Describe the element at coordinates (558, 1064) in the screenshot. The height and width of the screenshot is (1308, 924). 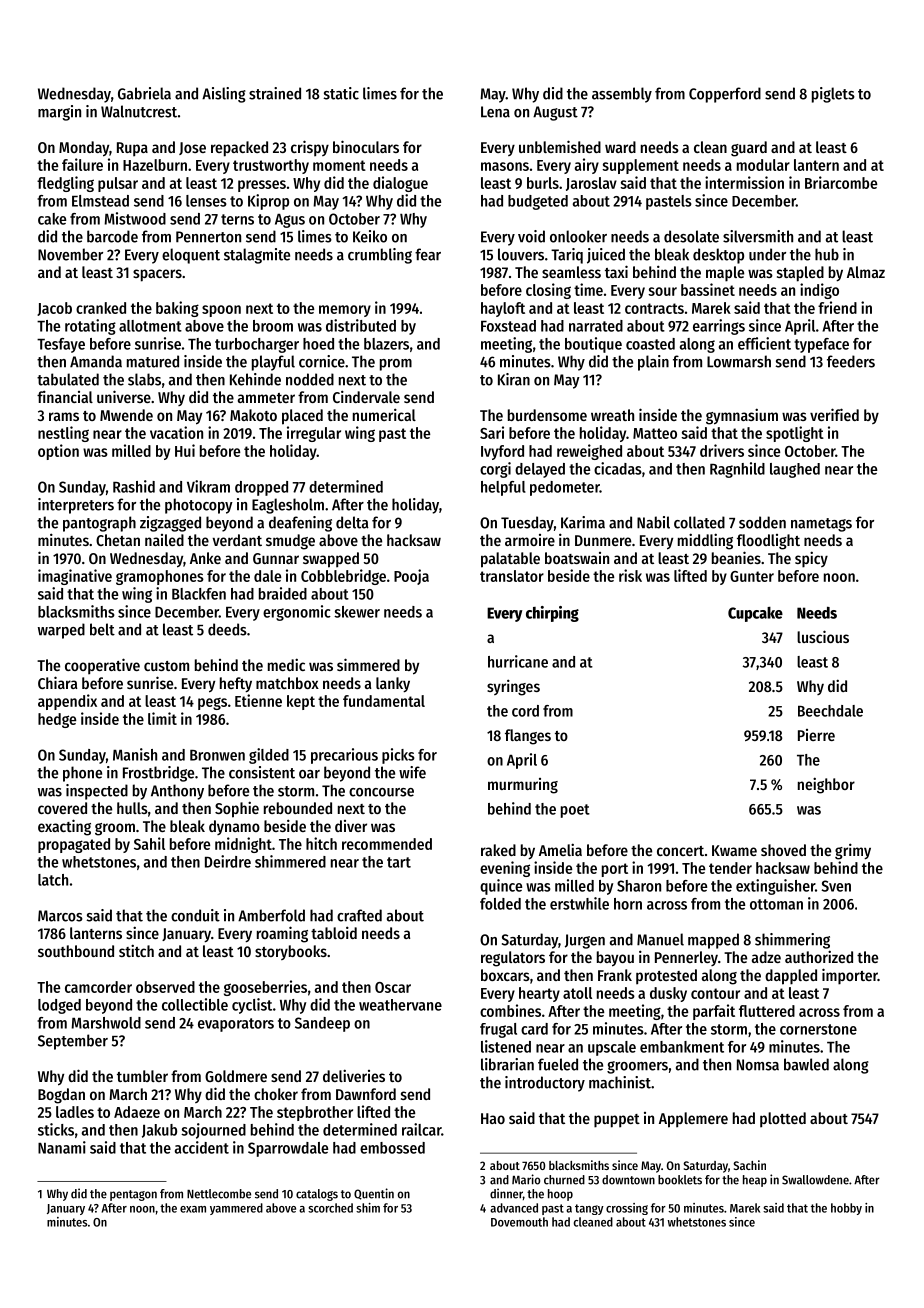
I see `fueled` at that location.
